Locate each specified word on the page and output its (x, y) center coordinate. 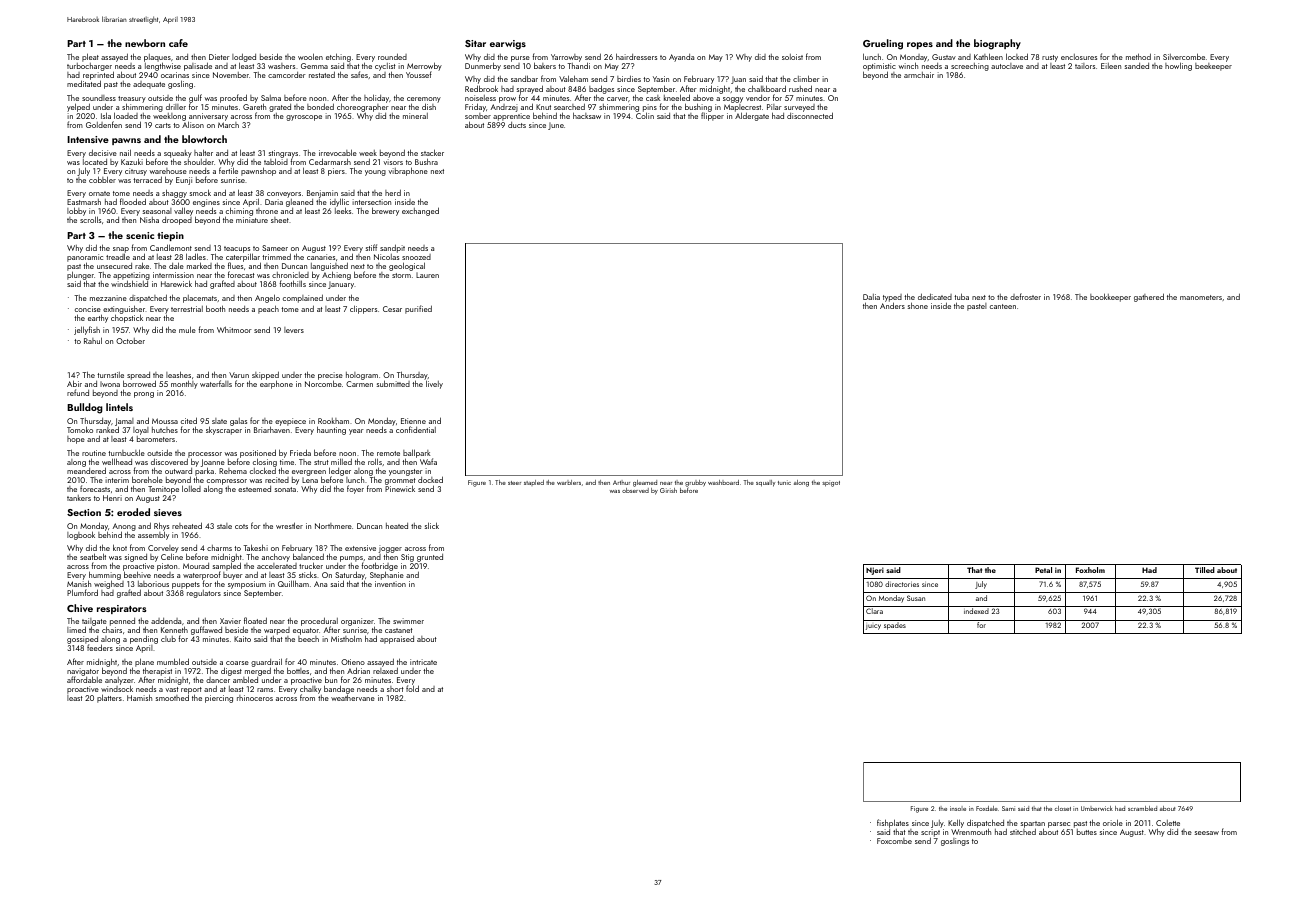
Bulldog (85, 408)
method (1138, 56)
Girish (668, 490)
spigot (831, 483)
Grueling (883, 44)
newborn (145, 43)
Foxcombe (894, 841)
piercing (219, 699)
